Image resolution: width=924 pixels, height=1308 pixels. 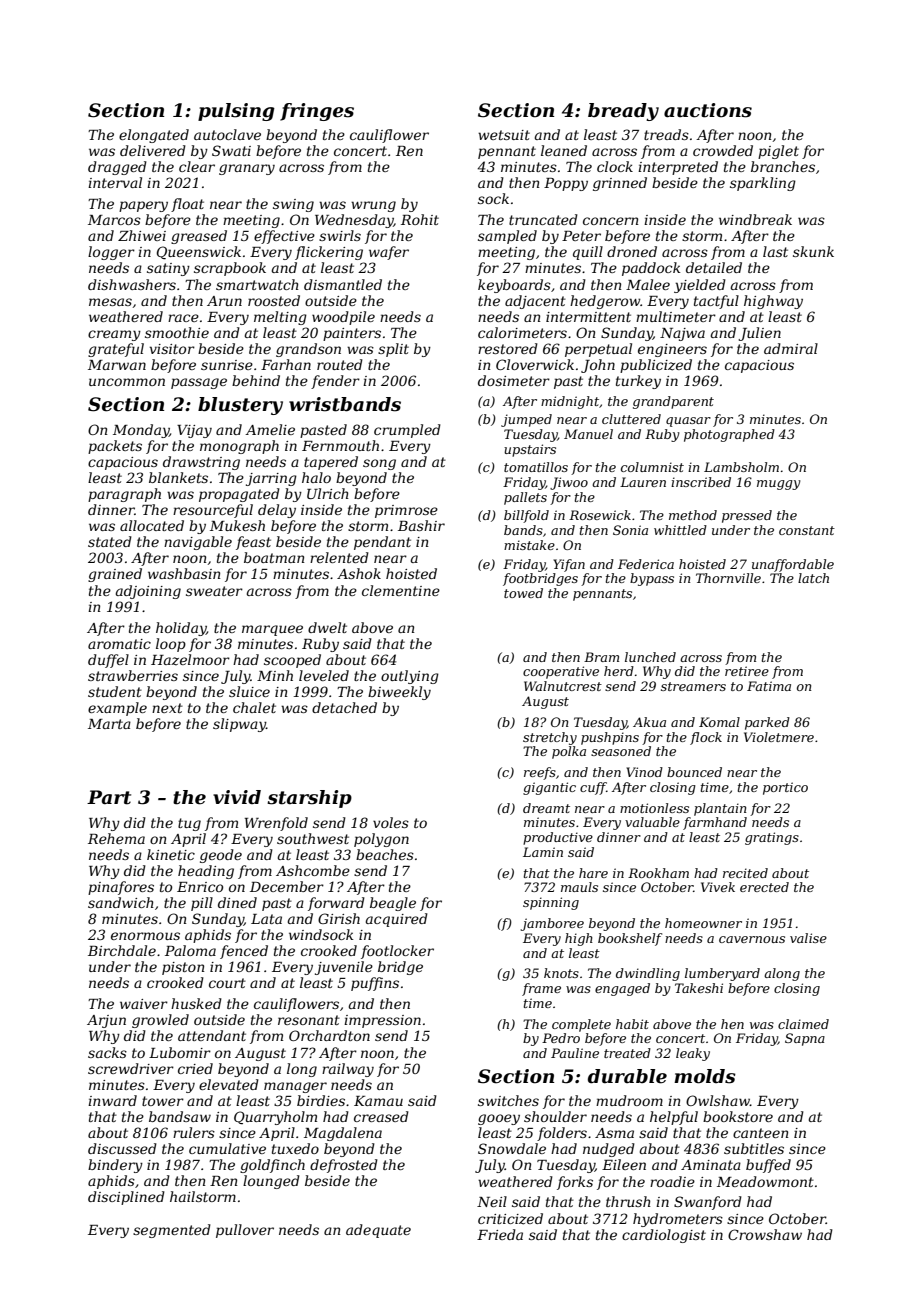 I want to click on quasar, so click(x=688, y=422).
